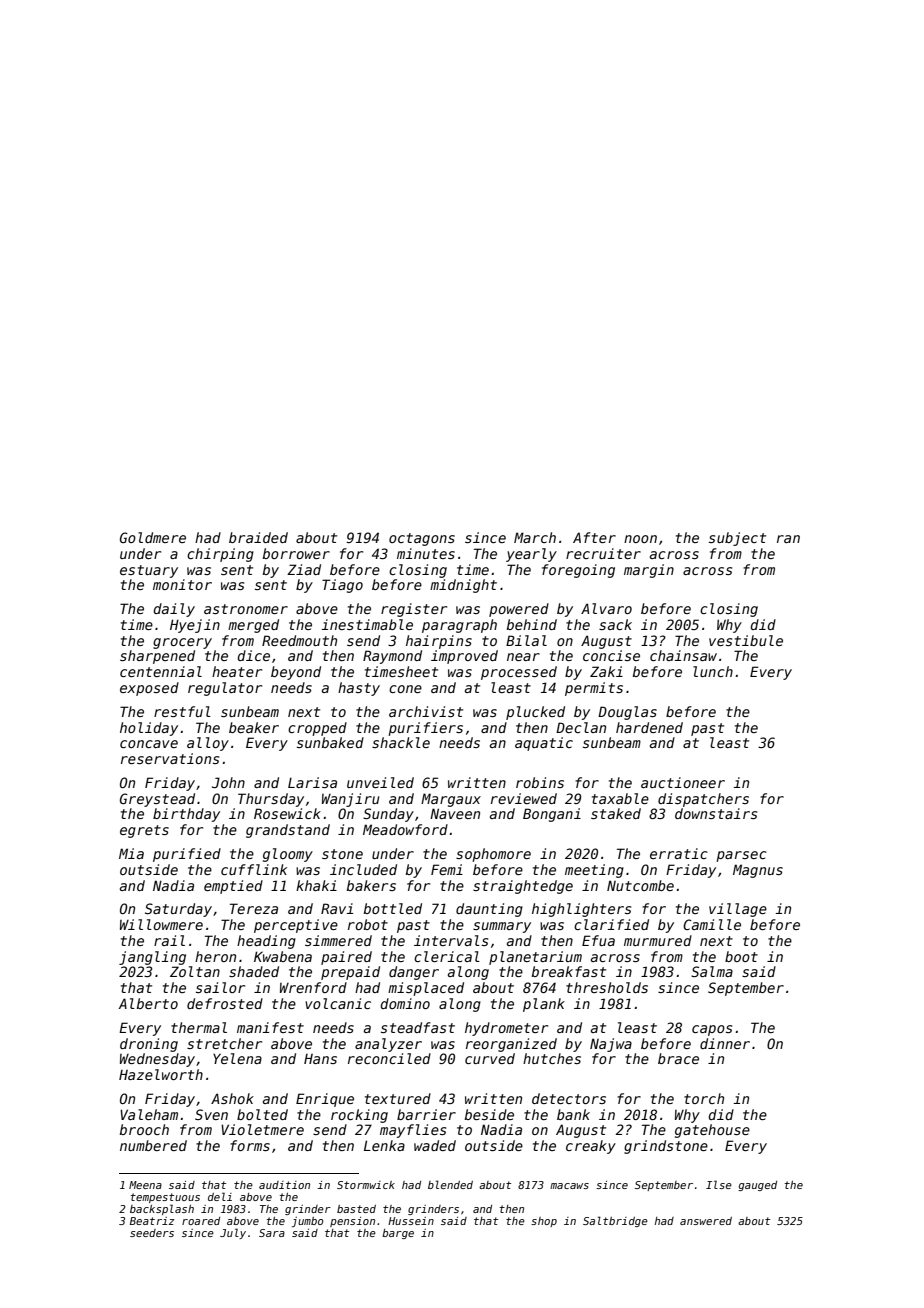  I want to click on beside, so click(489, 1114).
